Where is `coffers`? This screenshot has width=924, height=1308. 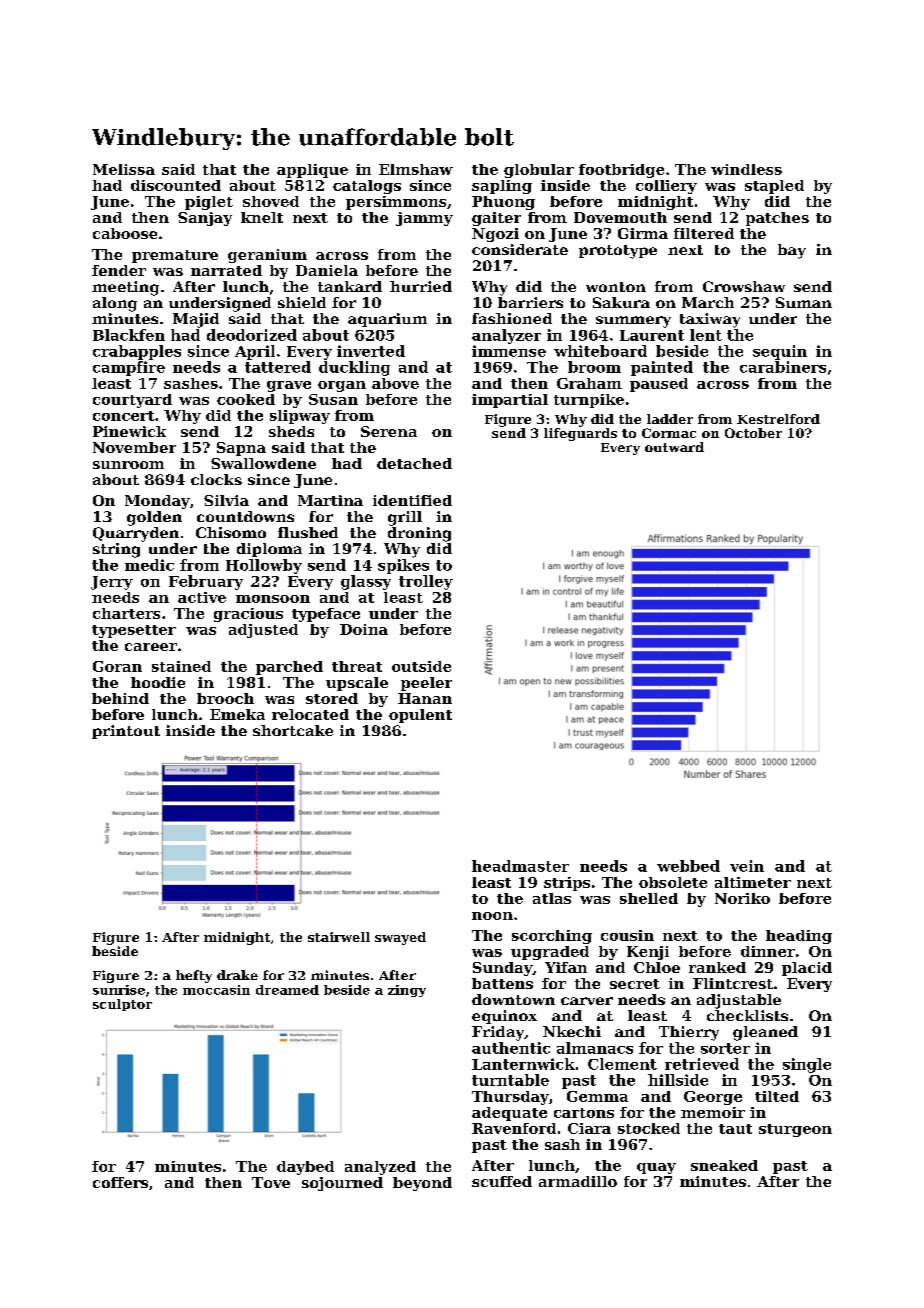 coffers is located at coordinates (120, 1182).
